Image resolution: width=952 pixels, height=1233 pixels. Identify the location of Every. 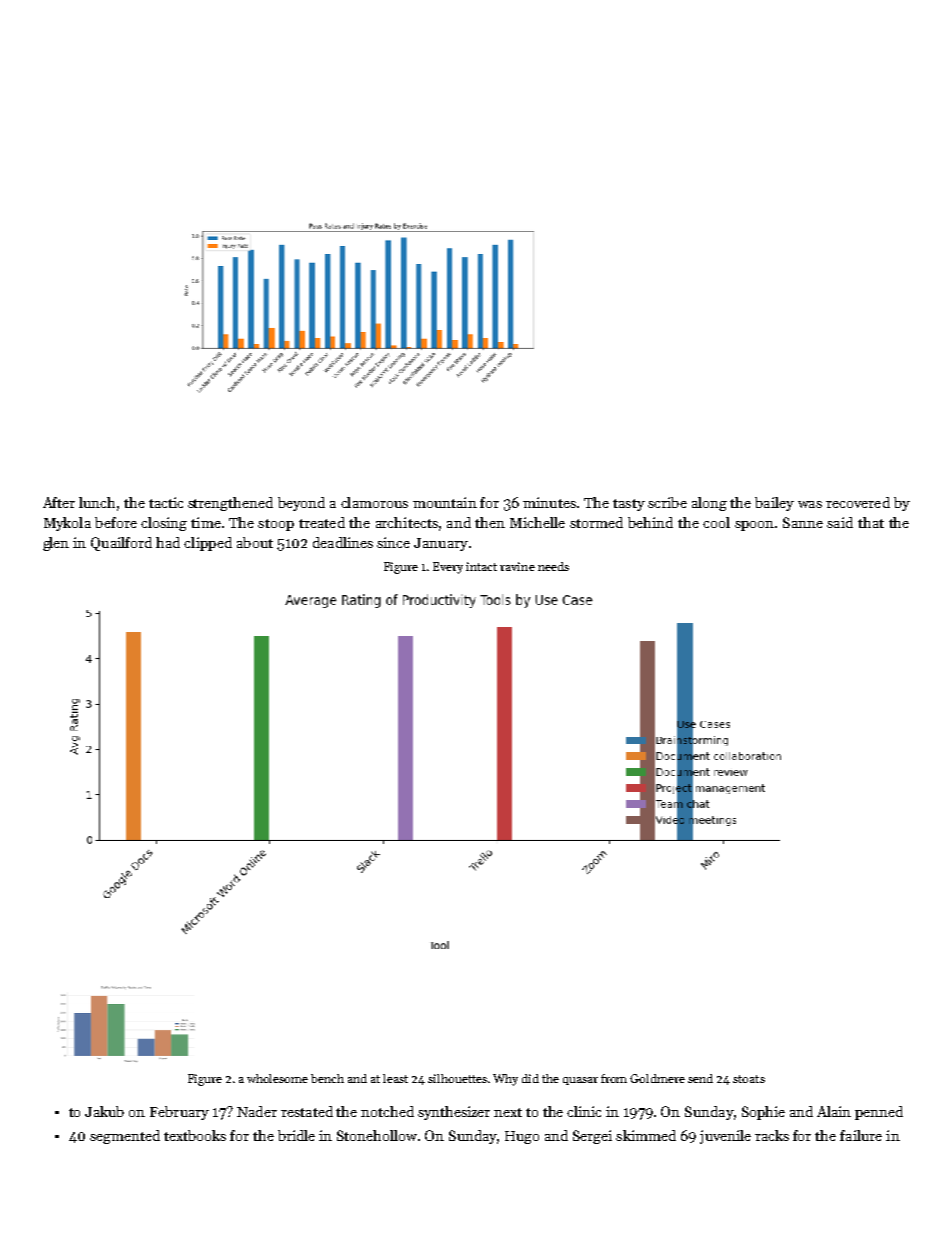
(448, 568).
